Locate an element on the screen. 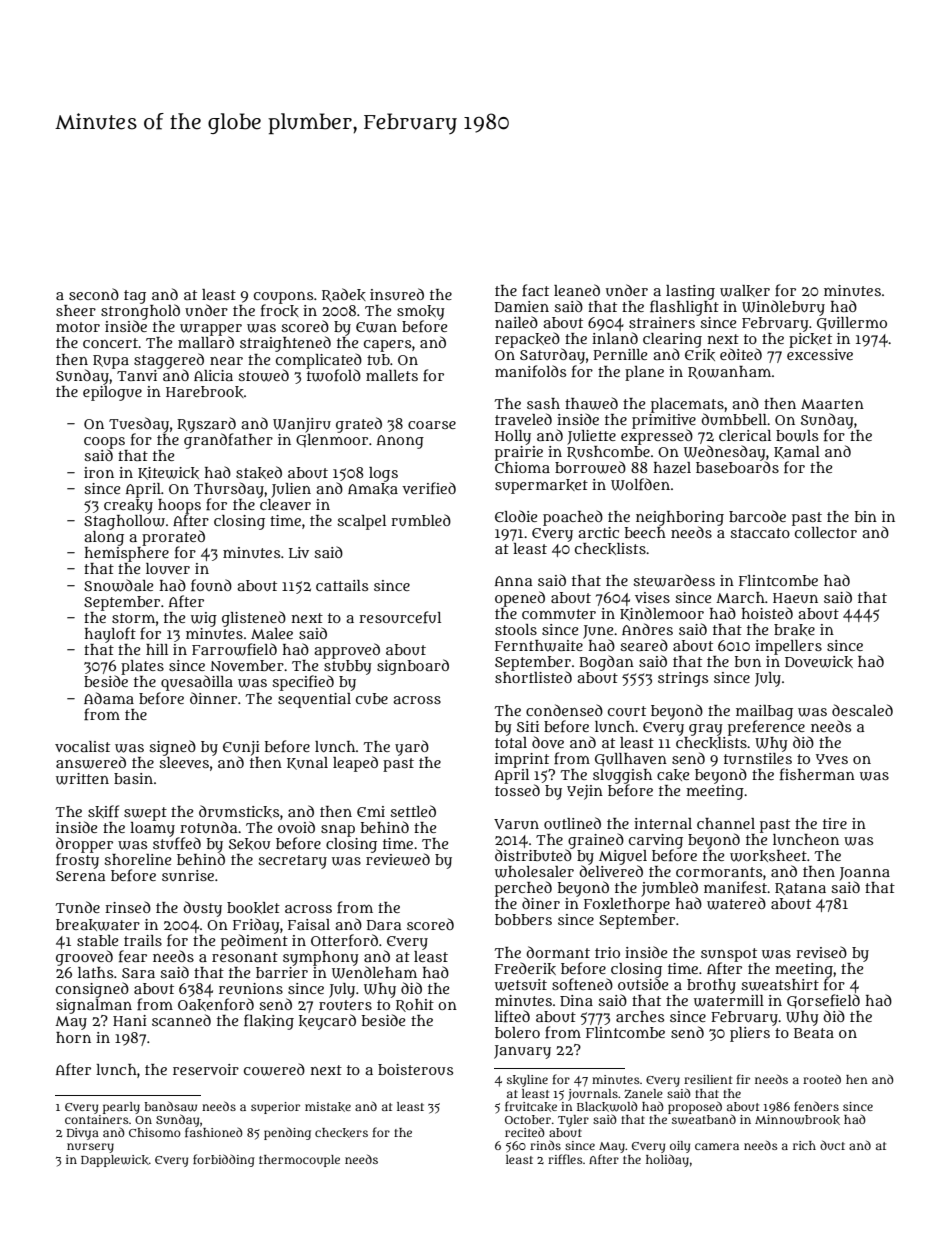 This screenshot has height=1233, width=952. edited is located at coordinates (741, 354).
